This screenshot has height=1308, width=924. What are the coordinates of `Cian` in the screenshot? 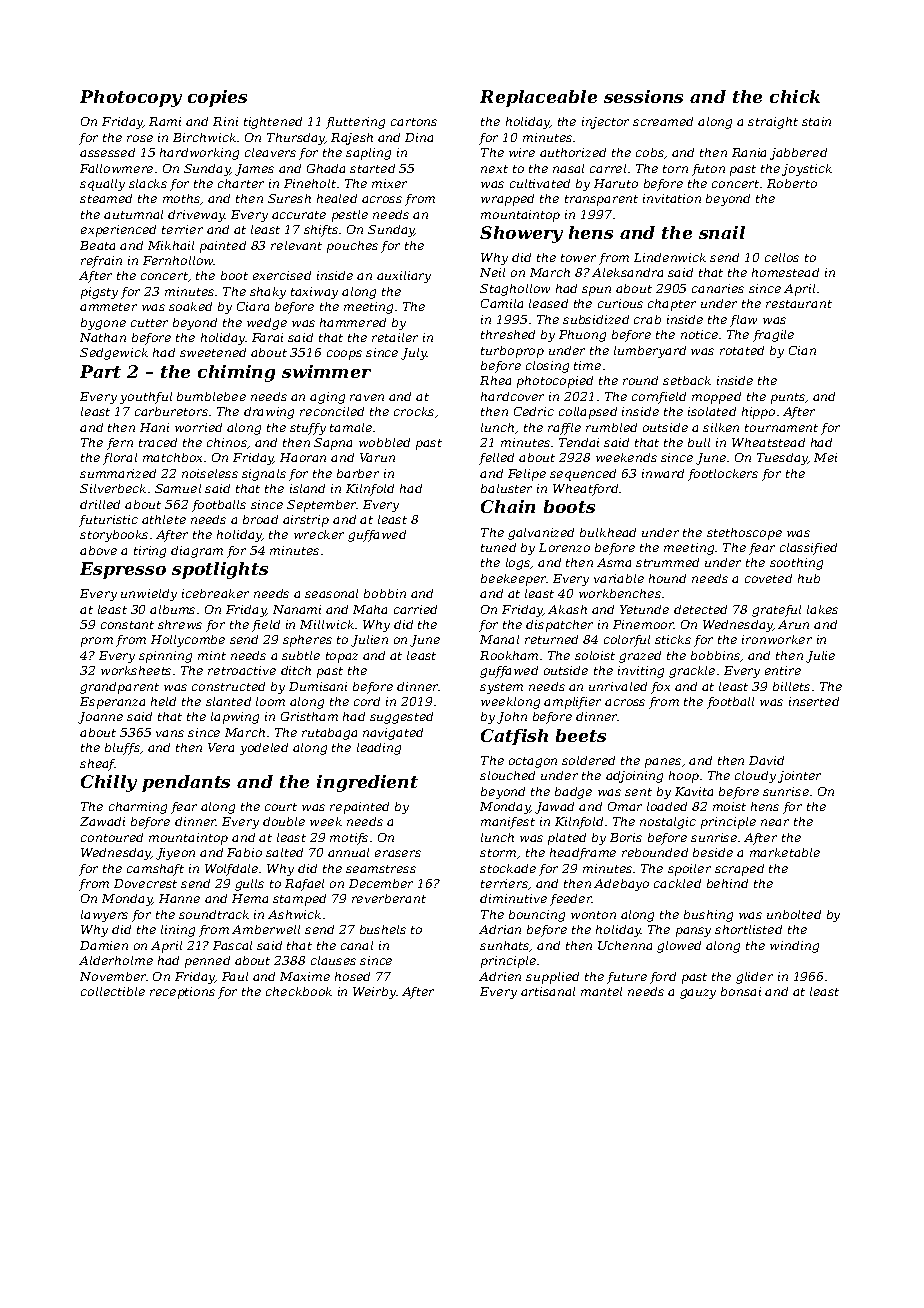 It's located at (802, 350).
